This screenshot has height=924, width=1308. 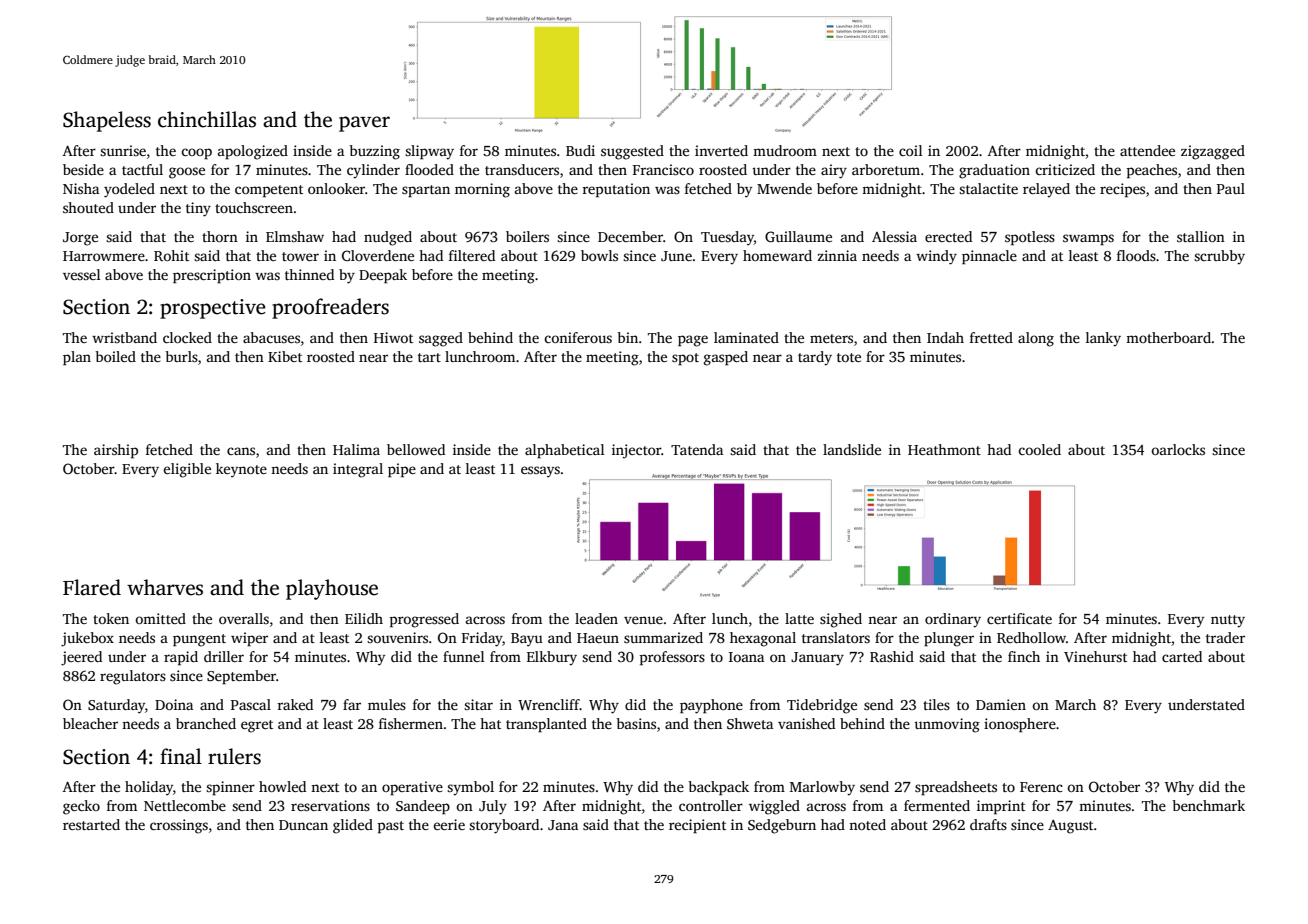 What do you see at coordinates (383, 276) in the screenshot?
I see `Deepak` at bounding box center [383, 276].
